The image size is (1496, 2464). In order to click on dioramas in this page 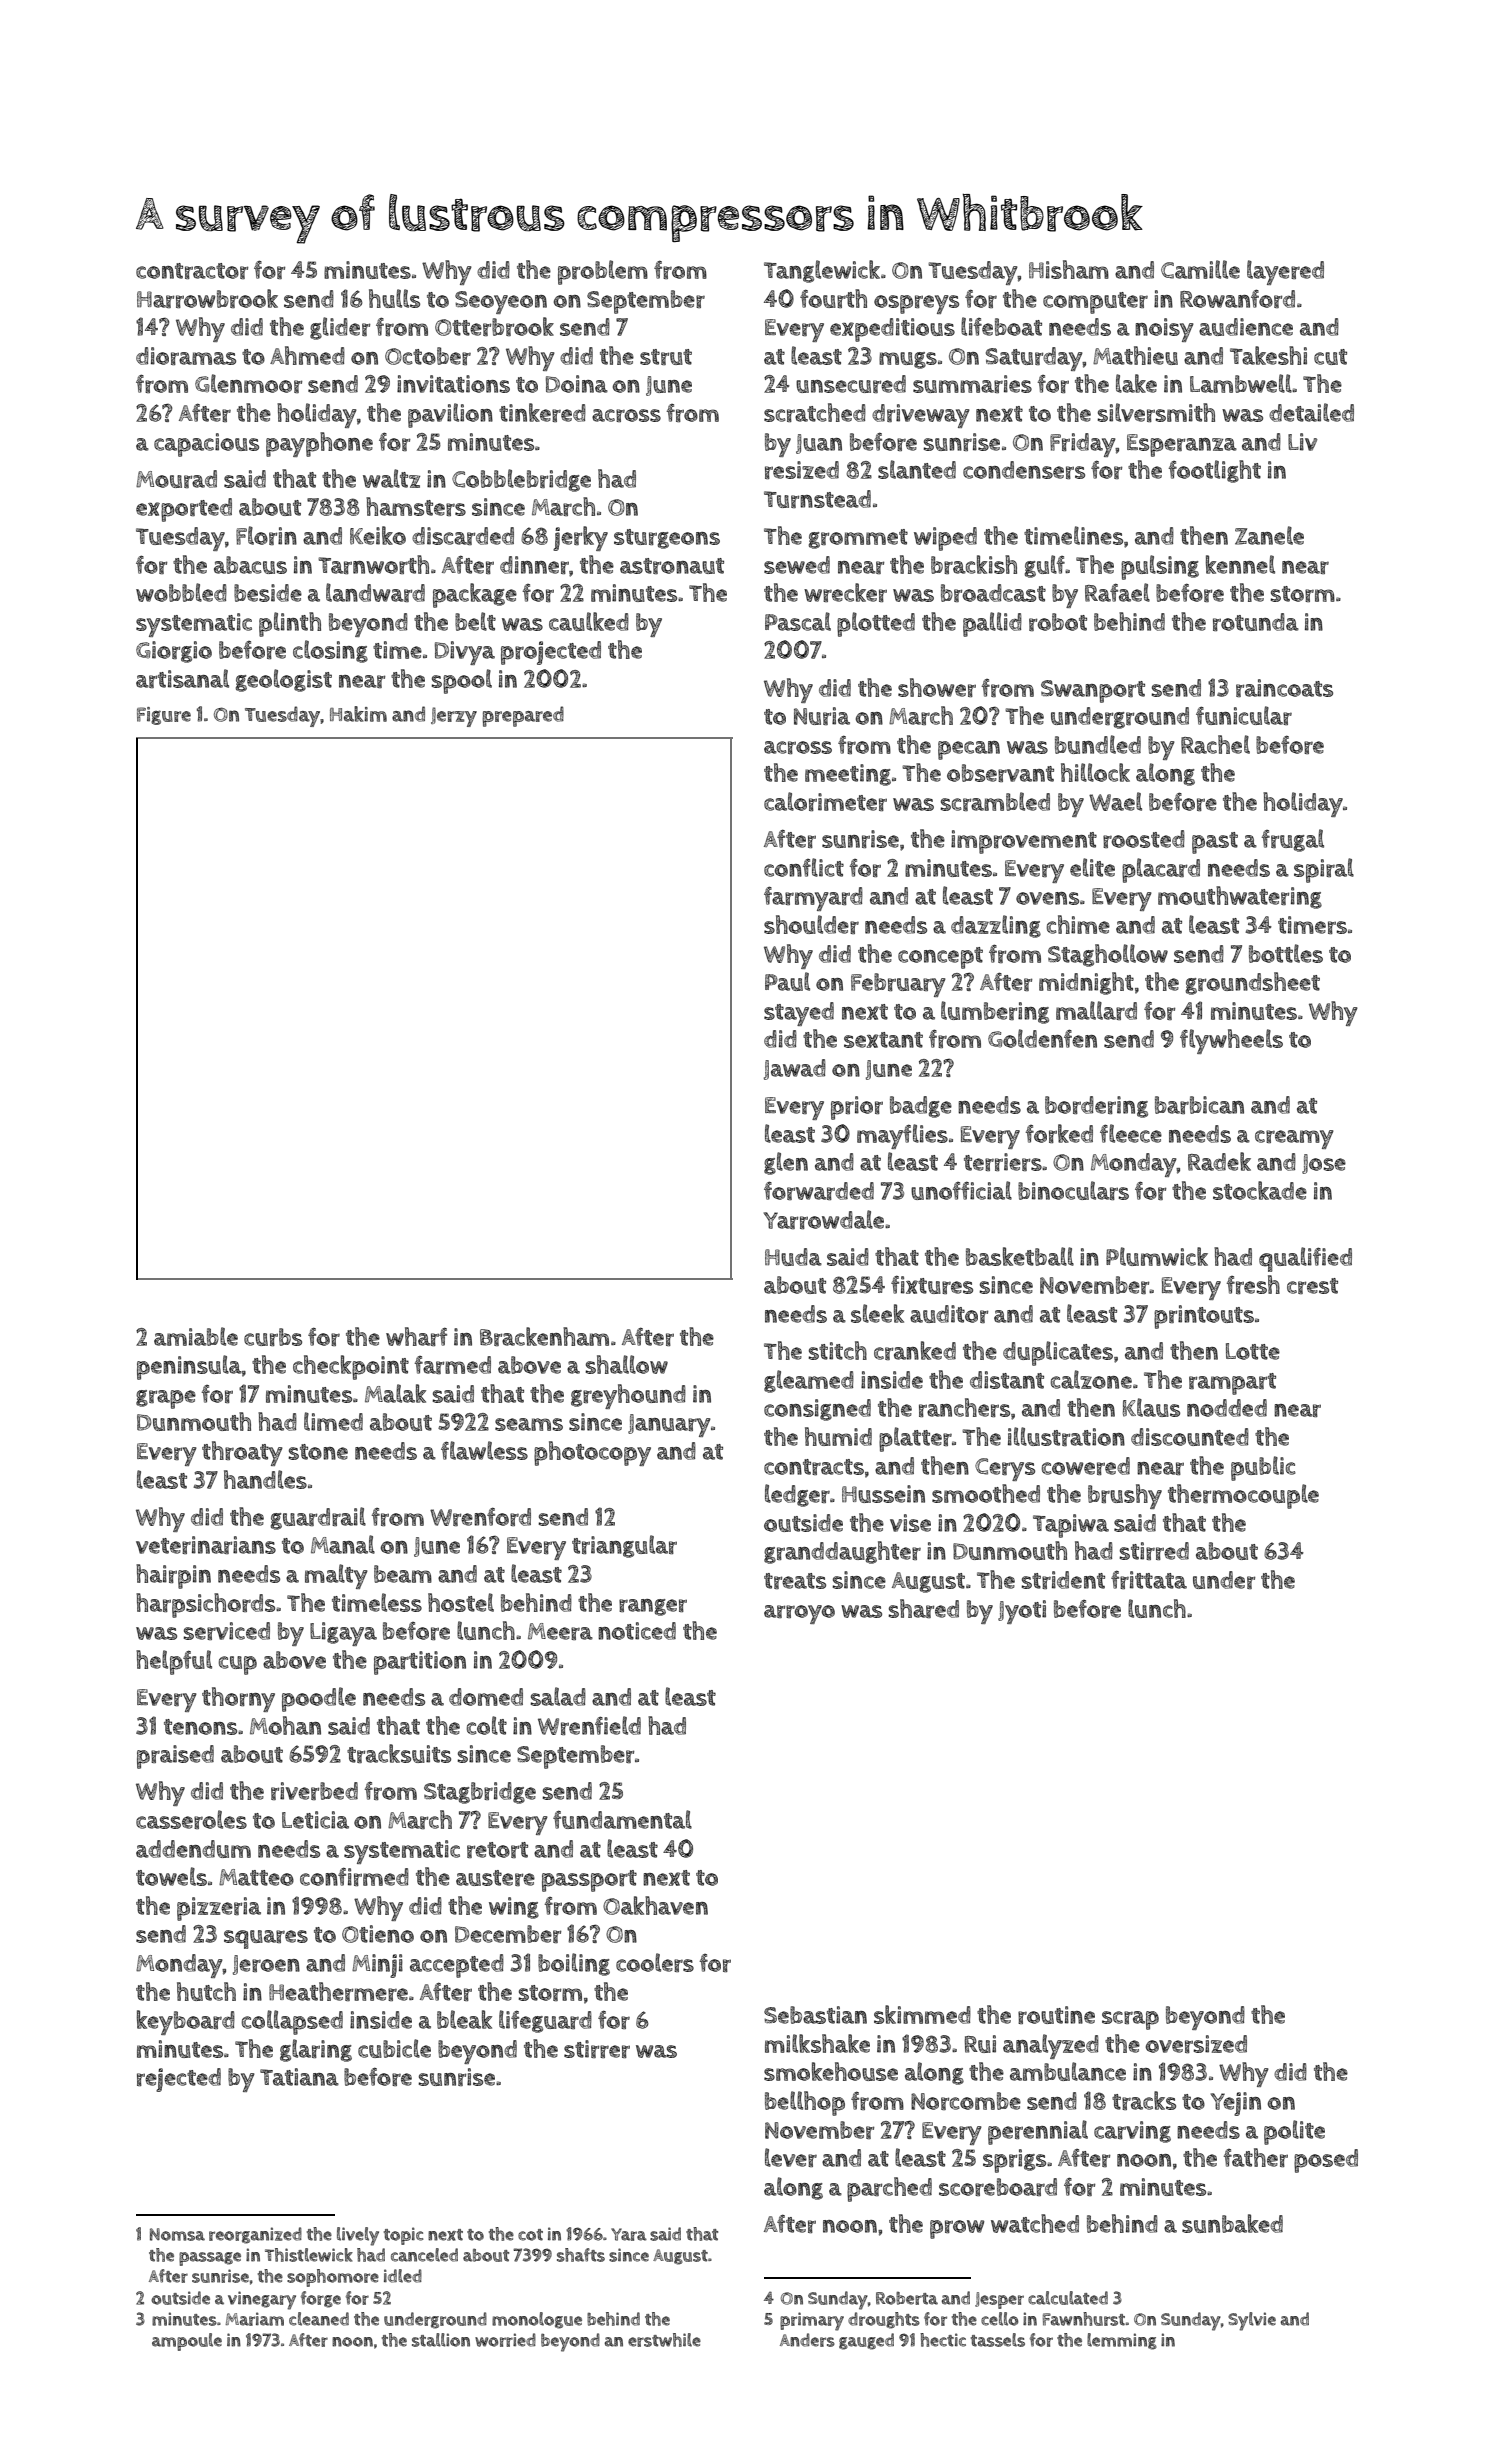, I will do `click(186, 356)`.
